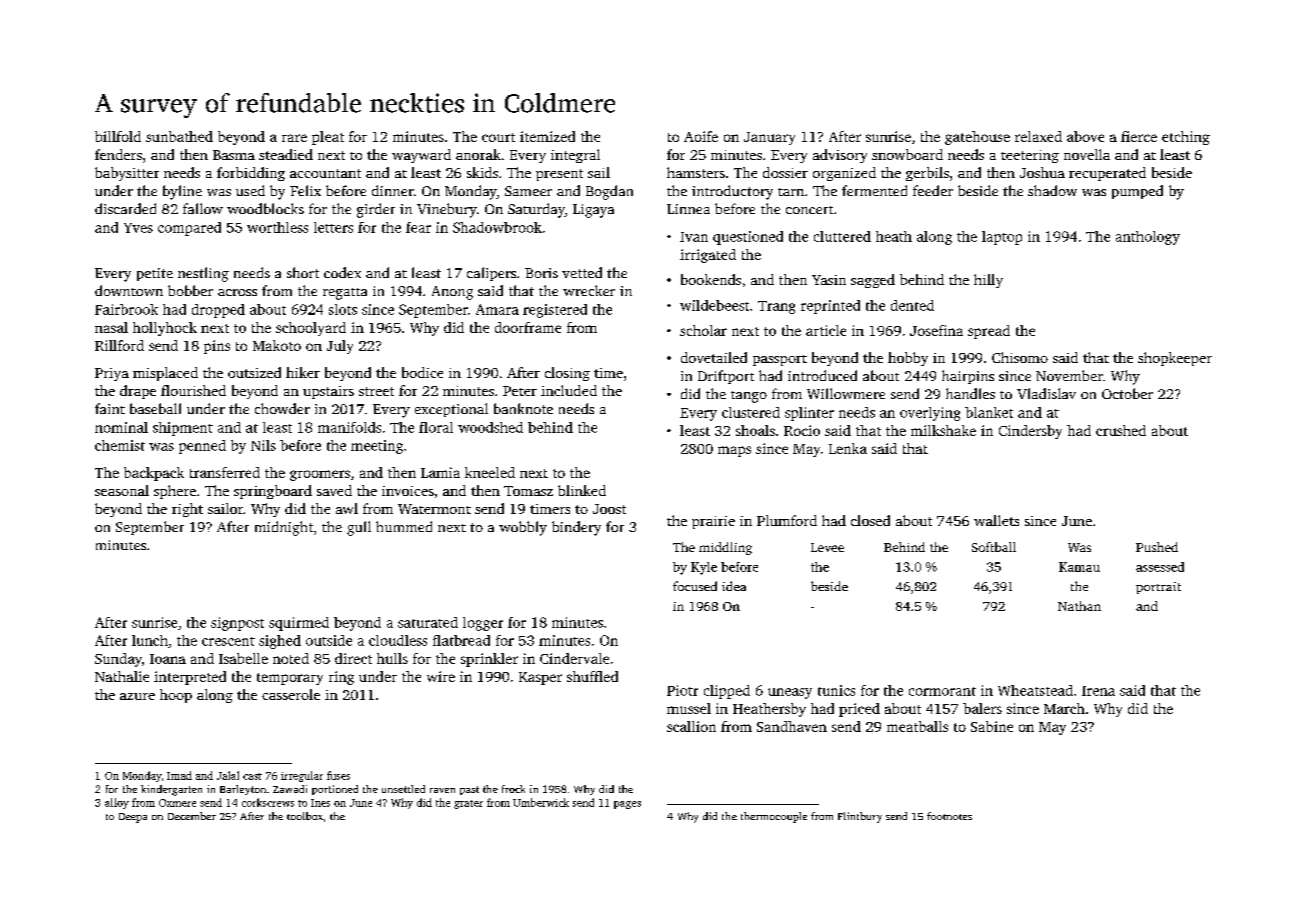 This document has height=924, width=1308. What do you see at coordinates (1020, 357) in the document?
I see `Chisomo` at bounding box center [1020, 357].
